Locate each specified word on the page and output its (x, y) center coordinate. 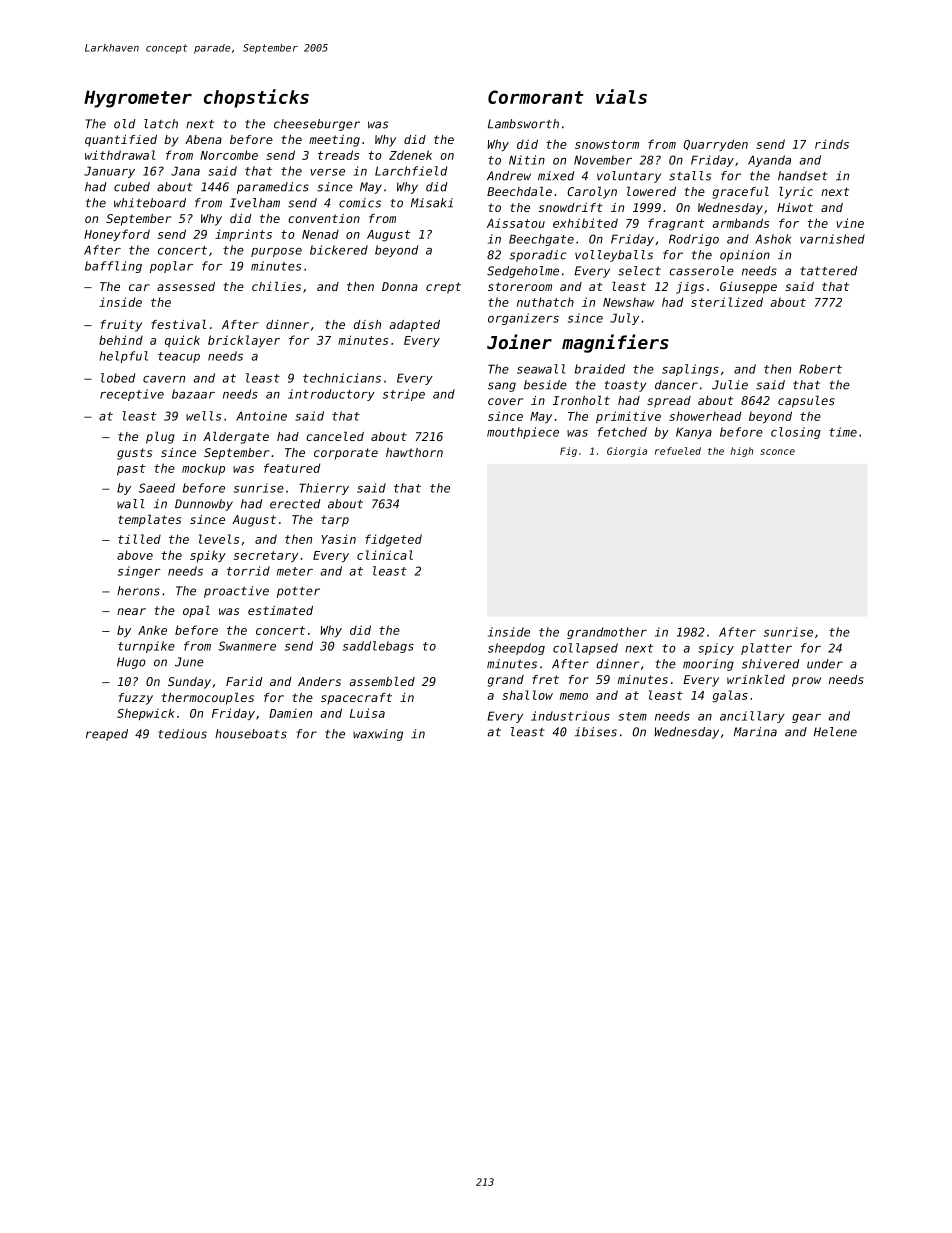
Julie (730, 385)
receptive (132, 395)
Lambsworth (523, 124)
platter (766, 649)
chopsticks (256, 98)
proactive (236, 592)
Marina (755, 732)
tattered (829, 271)
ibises (596, 732)
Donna (400, 286)
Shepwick (146, 714)
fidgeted (393, 540)
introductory (331, 395)
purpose (276, 252)
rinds (832, 144)
